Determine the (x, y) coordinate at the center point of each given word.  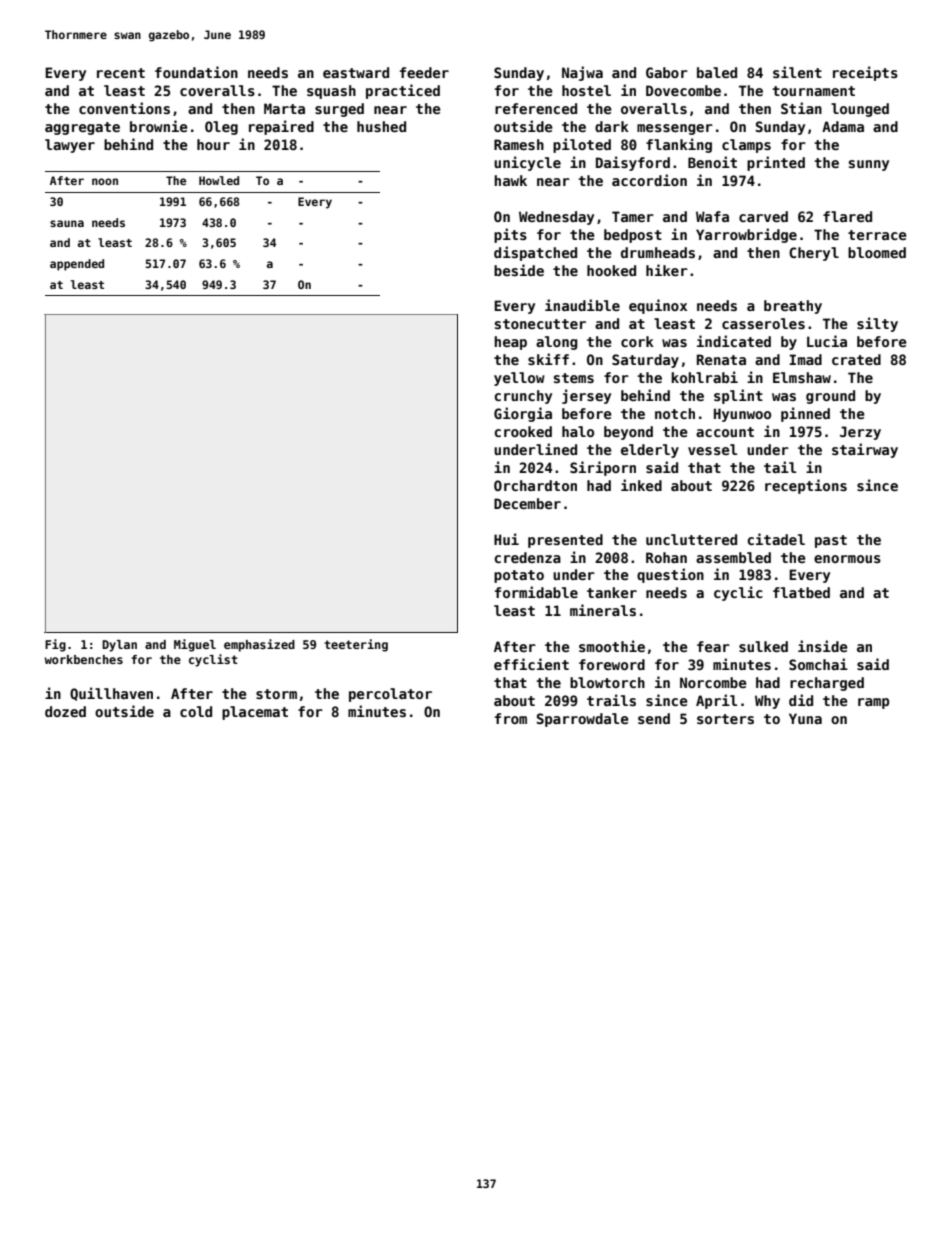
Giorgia (523, 414)
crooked (523, 431)
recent (121, 73)
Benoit (712, 162)
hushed (381, 126)
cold (196, 711)
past (831, 541)
